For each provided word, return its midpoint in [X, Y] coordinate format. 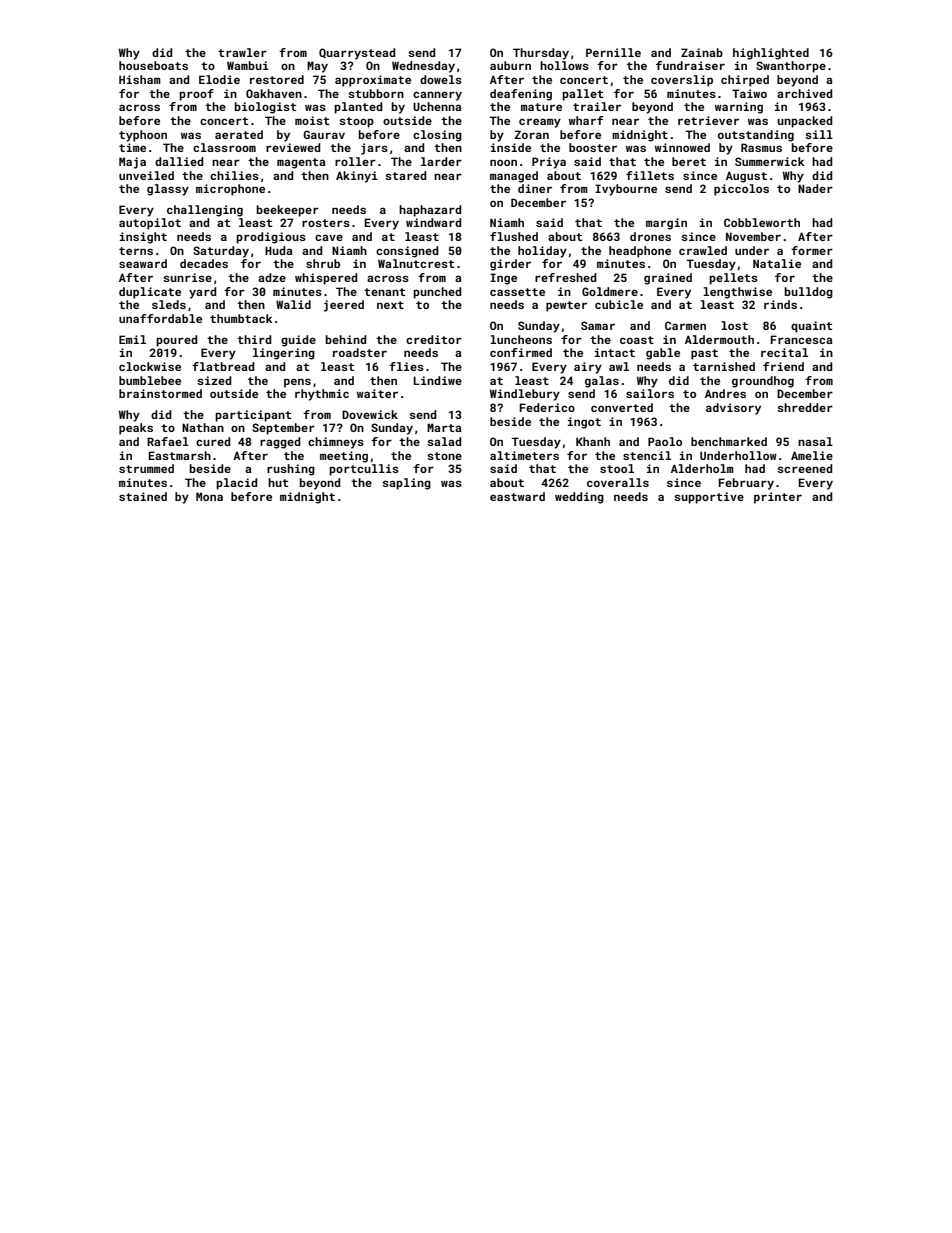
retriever [708, 120]
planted [358, 108]
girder [510, 265]
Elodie [219, 79]
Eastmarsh [179, 455]
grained [668, 279]
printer [778, 498]
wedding [579, 498]
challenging [205, 211]
